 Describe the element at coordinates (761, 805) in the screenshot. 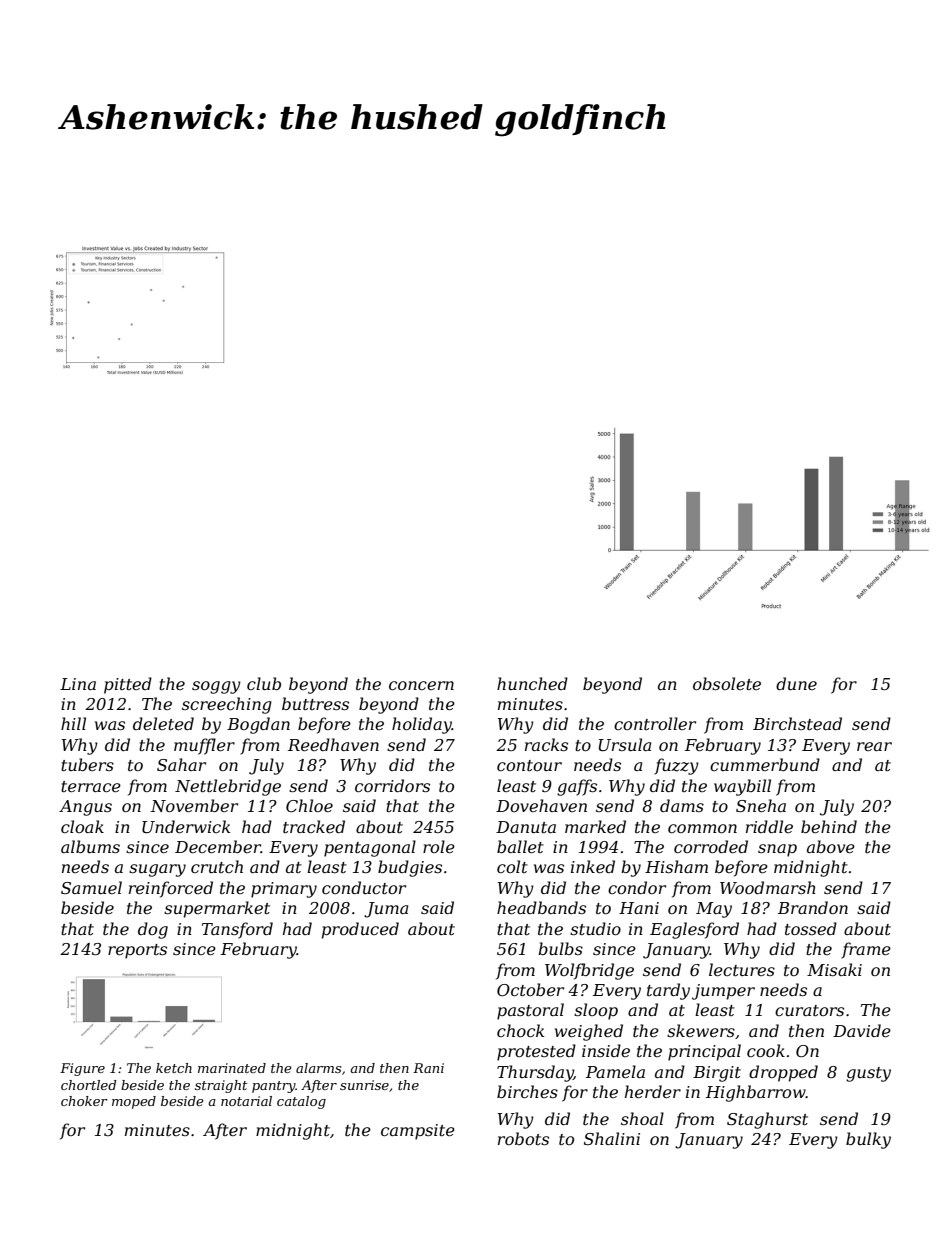

I see `Sneha` at that location.
